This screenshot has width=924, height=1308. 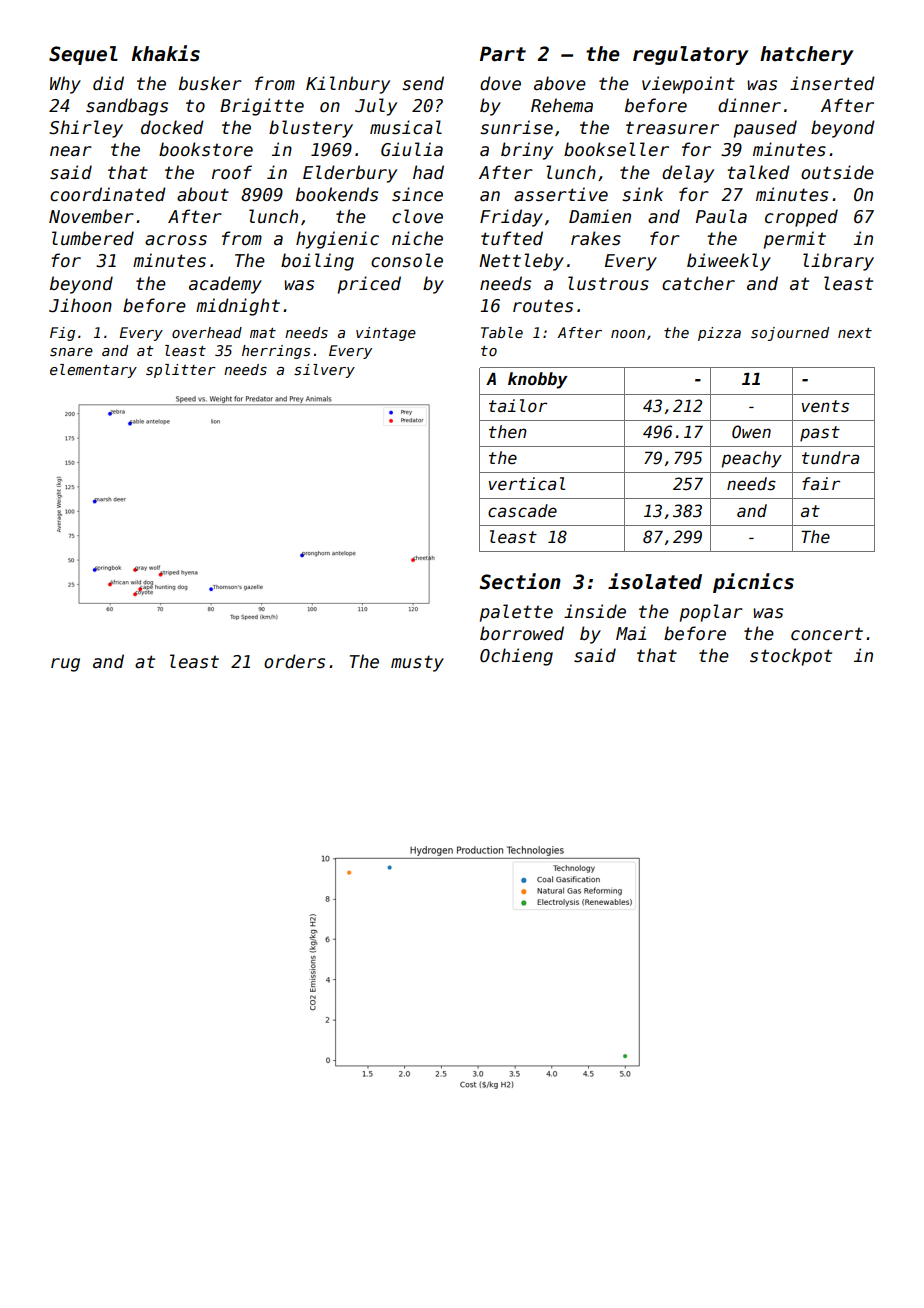 What do you see at coordinates (166, 53) in the screenshot?
I see `khakis` at bounding box center [166, 53].
